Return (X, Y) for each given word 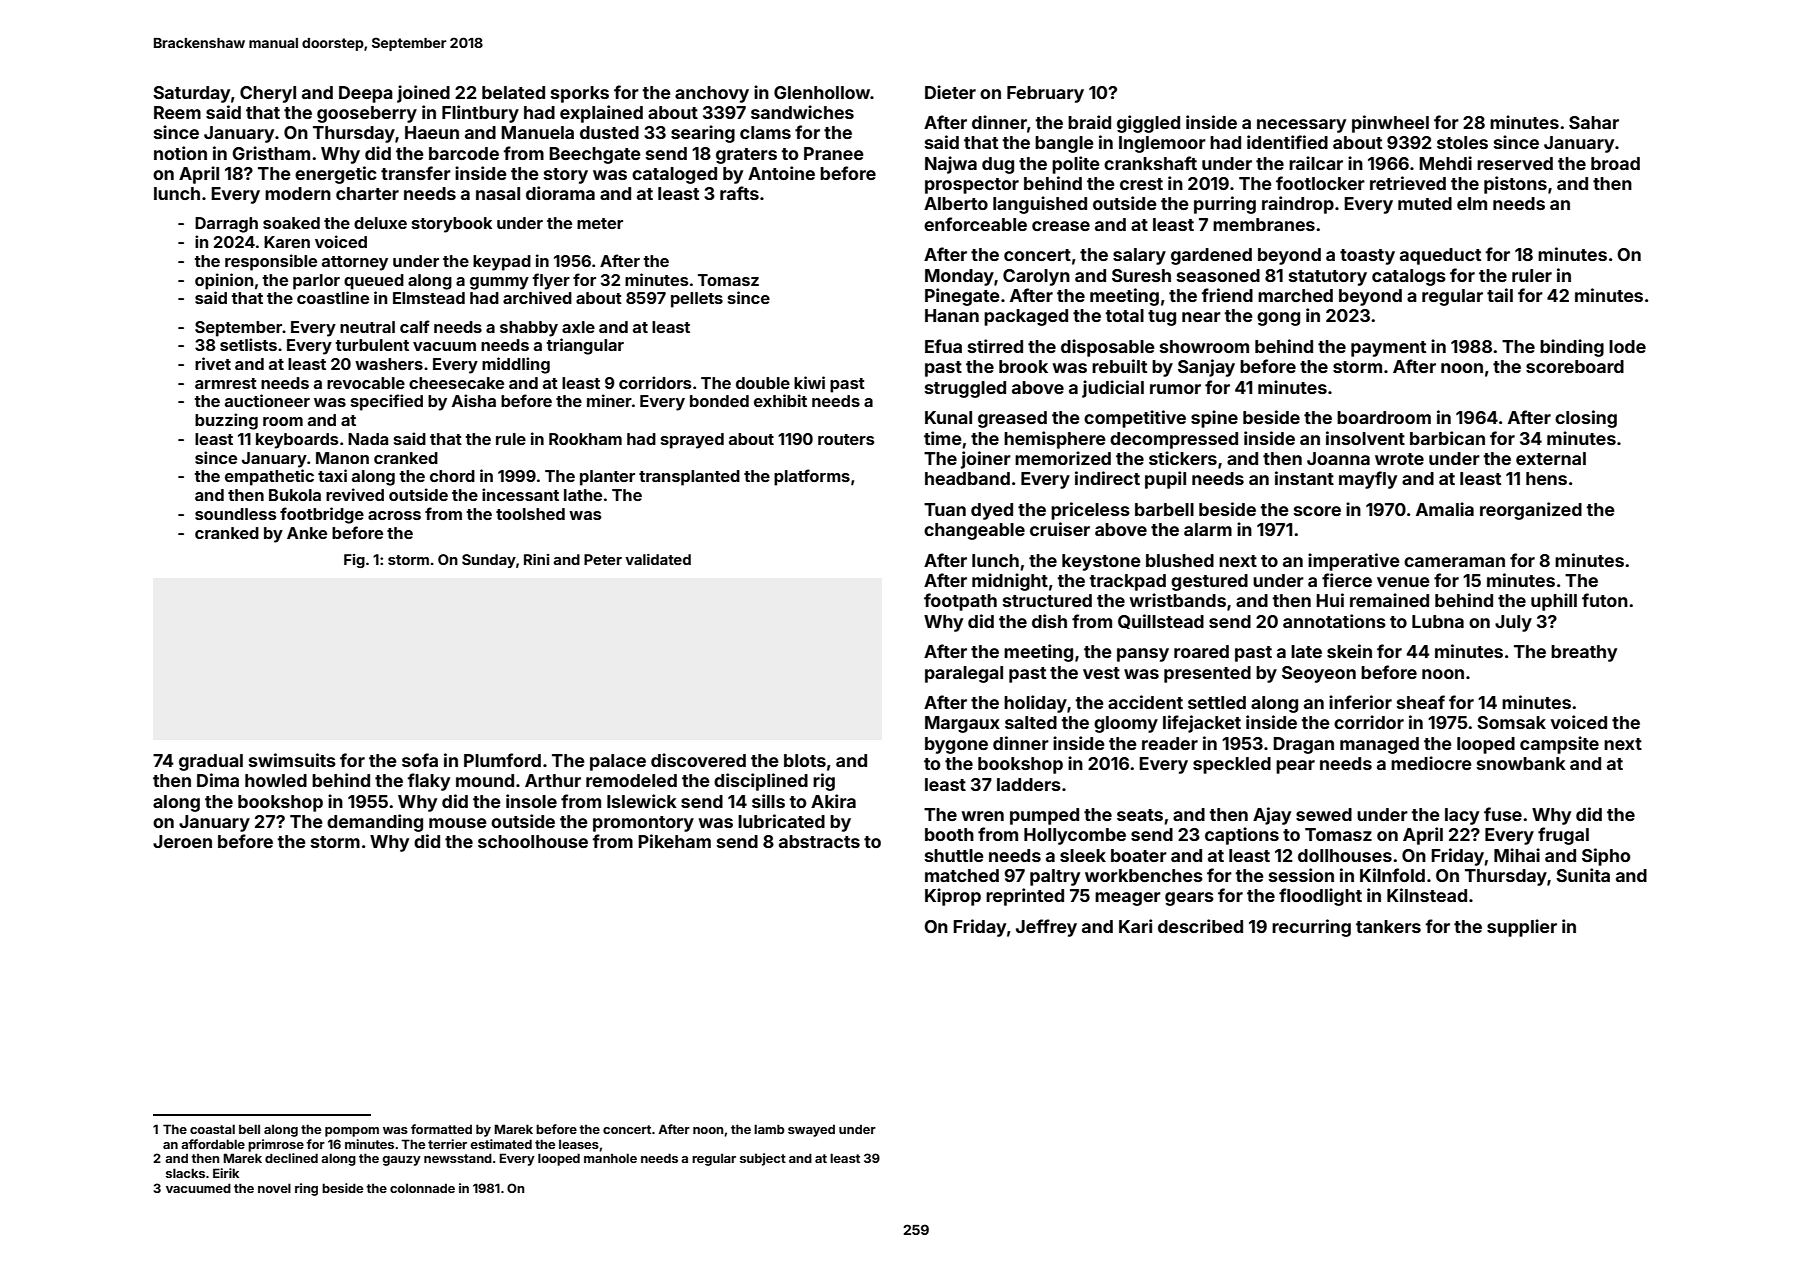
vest (1101, 673)
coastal (212, 1129)
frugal (1563, 836)
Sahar (1594, 122)
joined (423, 94)
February (1045, 94)
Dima (218, 780)
